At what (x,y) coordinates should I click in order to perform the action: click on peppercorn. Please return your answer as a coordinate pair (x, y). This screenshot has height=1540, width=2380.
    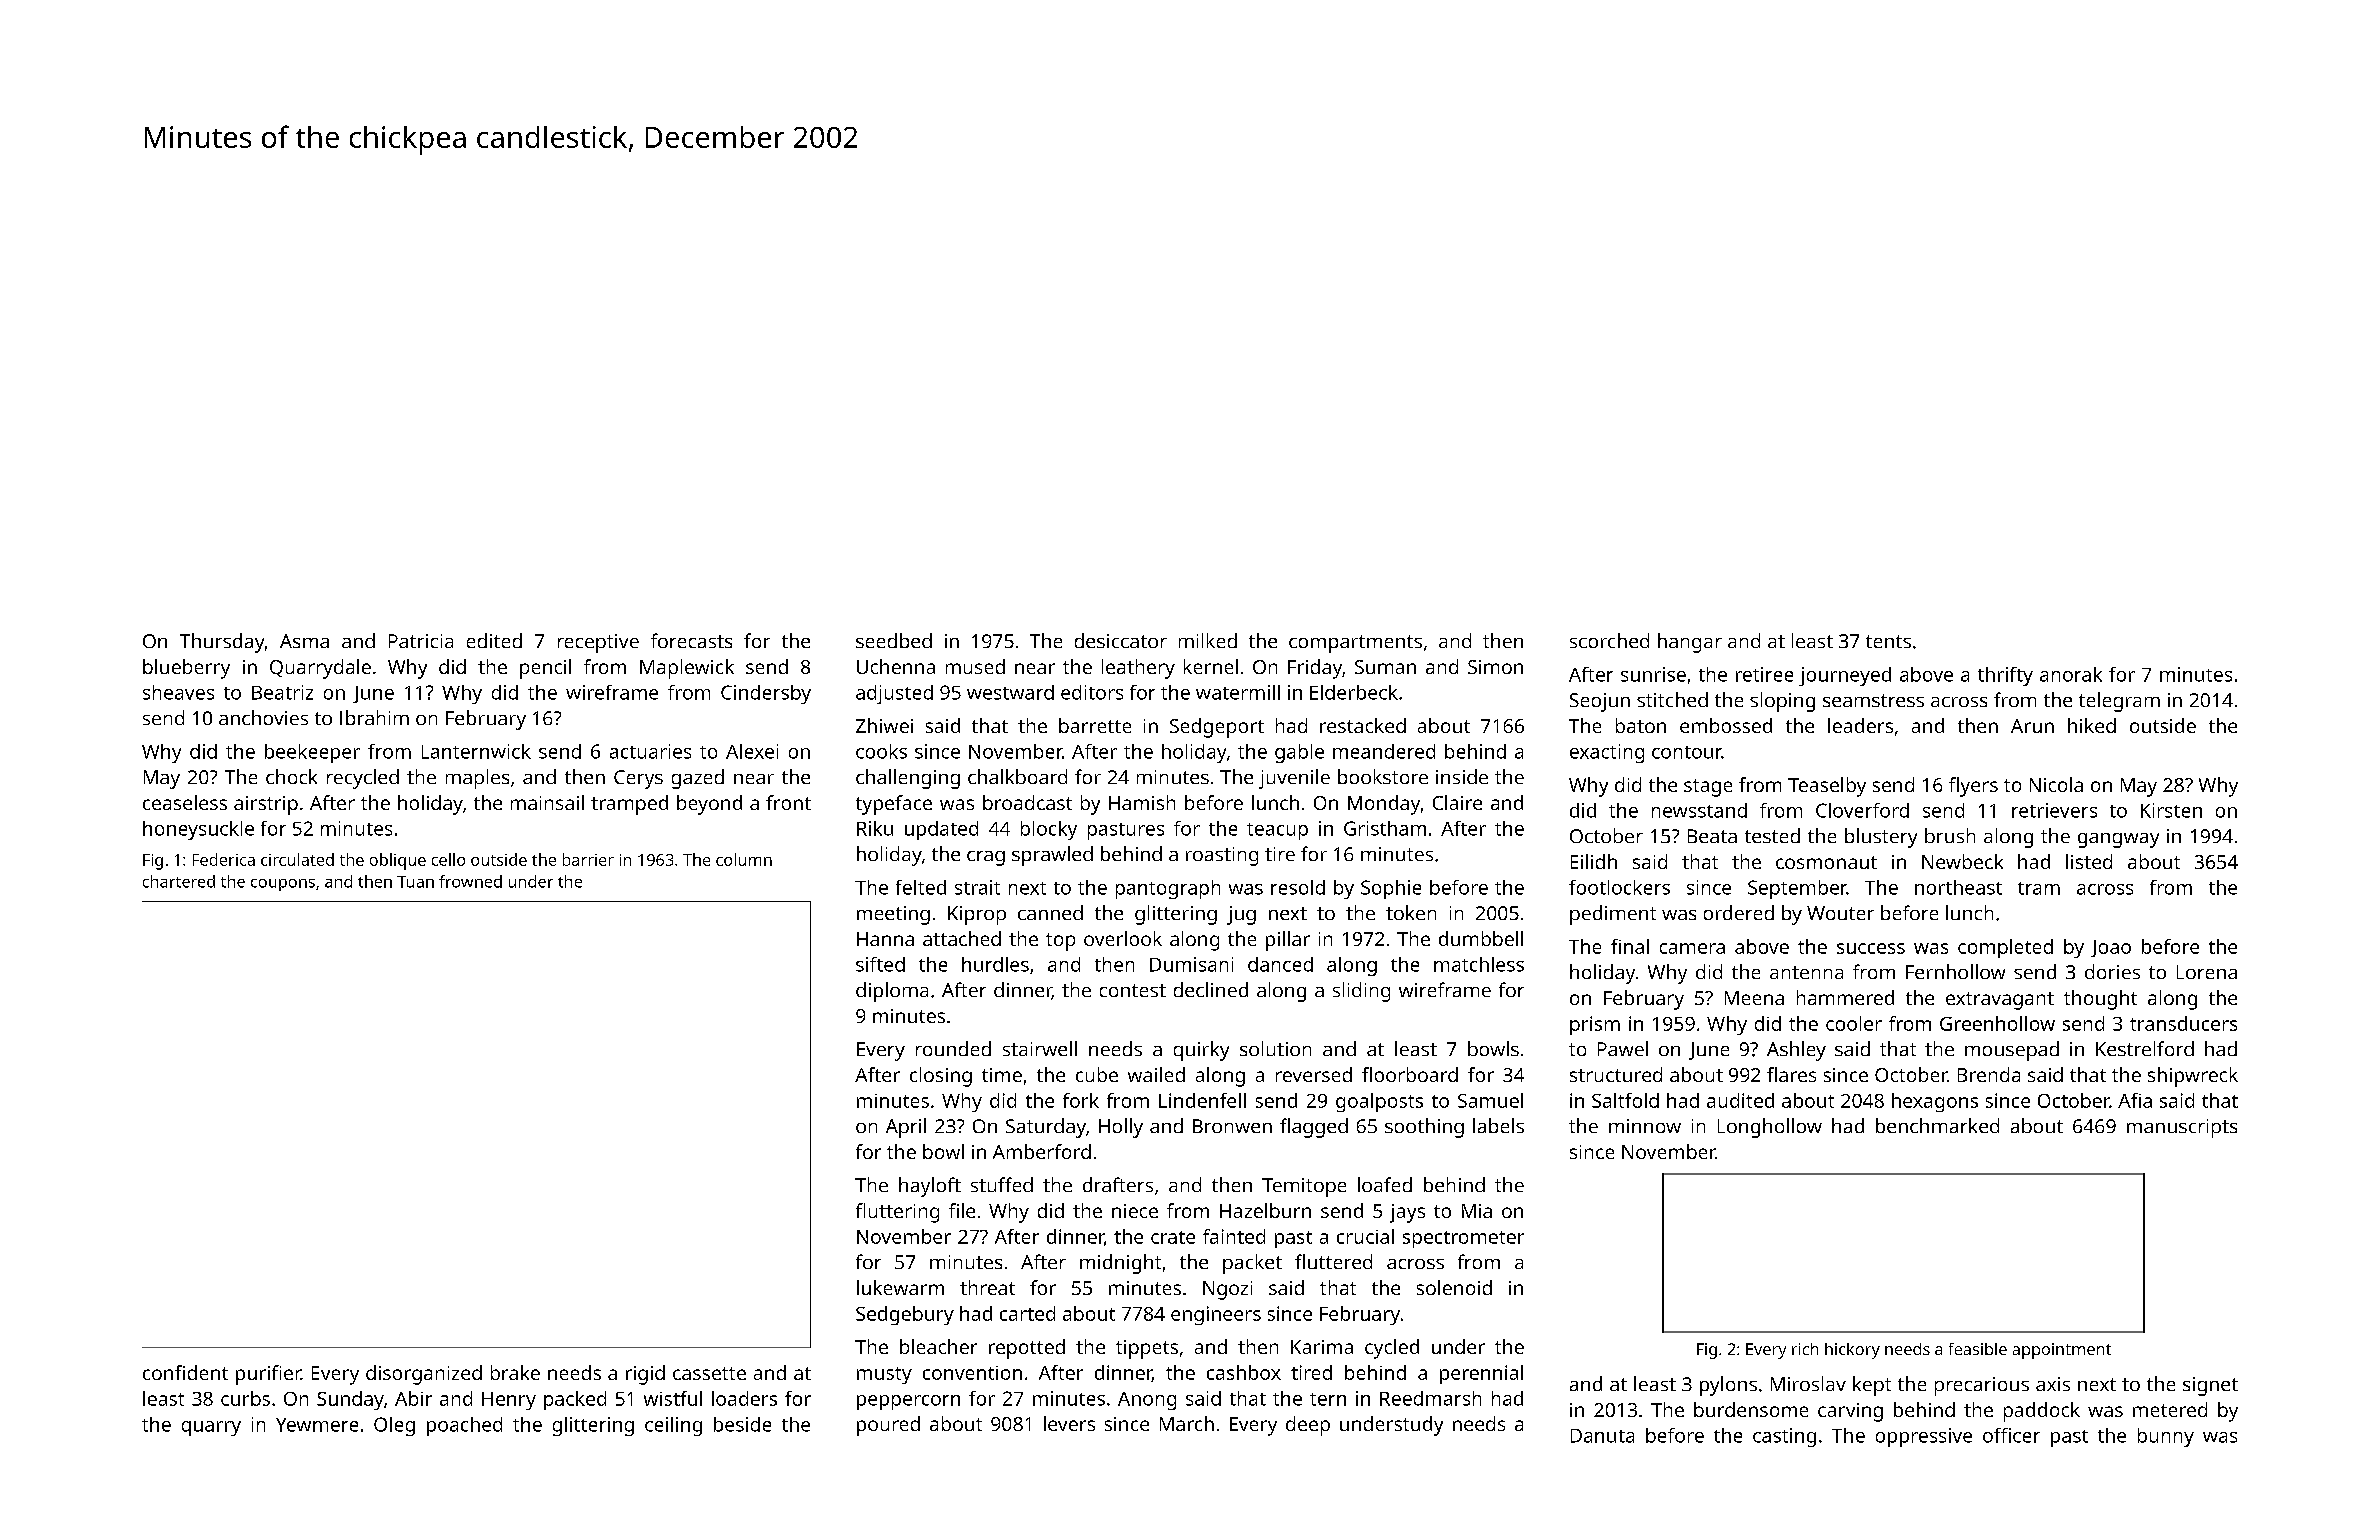
    Looking at the image, I should click on (908, 1402).
